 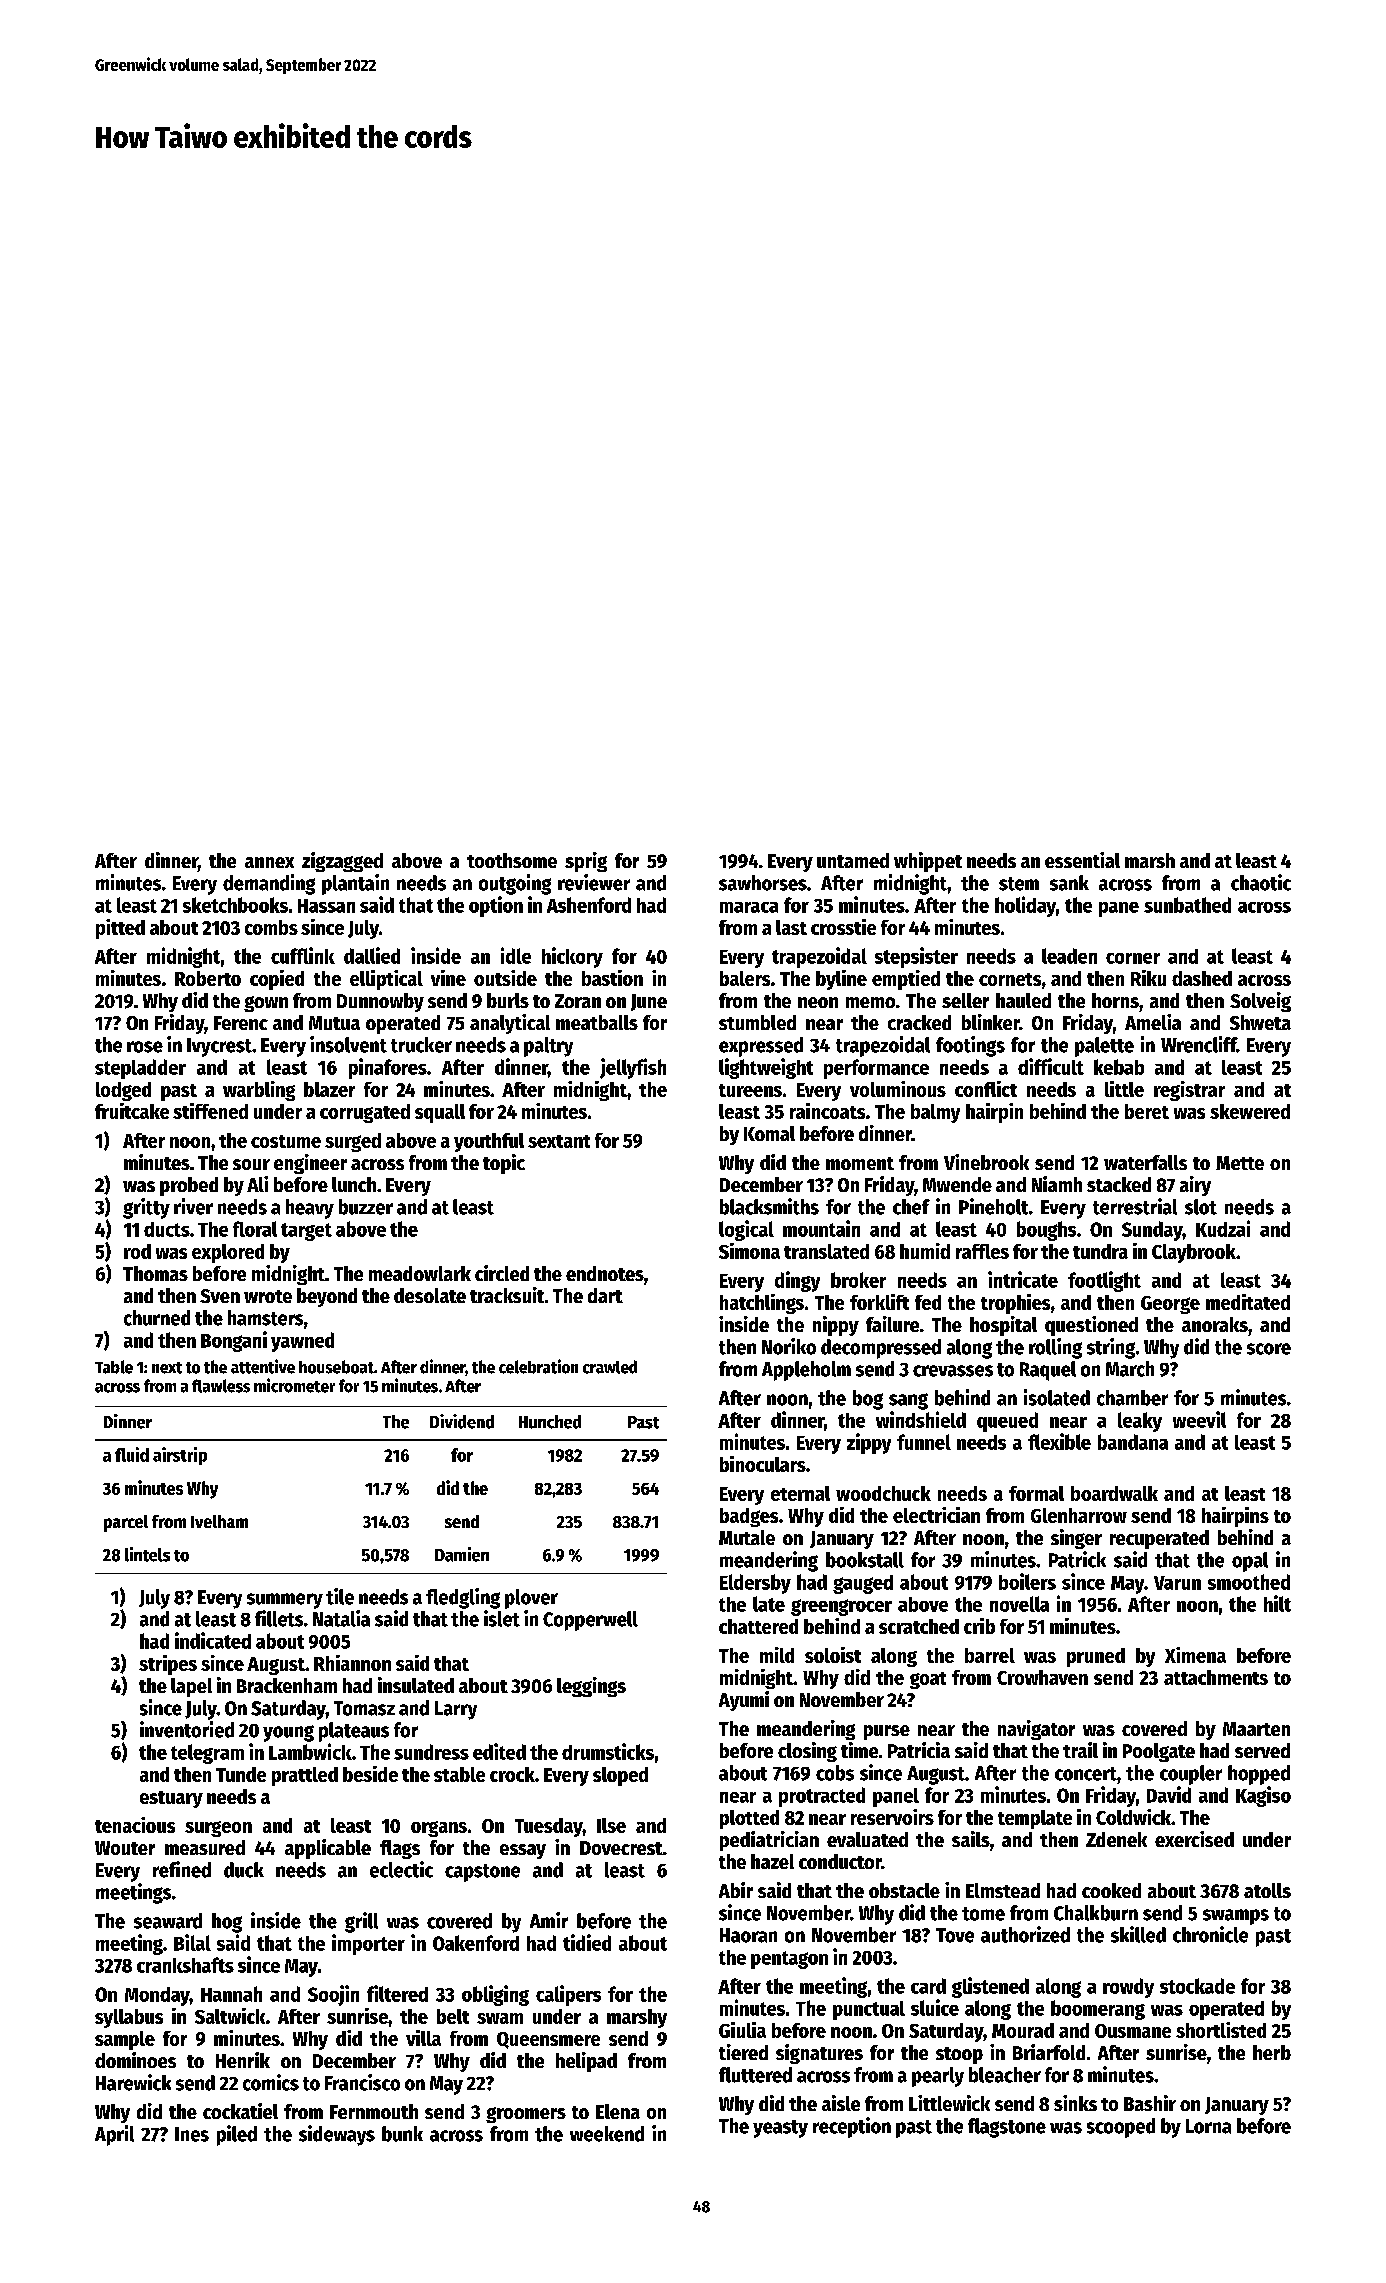 What do you see at coordinates (180, 1456) in the screenshot?
I see `airstrip` at bounding box center [180, 1456].
